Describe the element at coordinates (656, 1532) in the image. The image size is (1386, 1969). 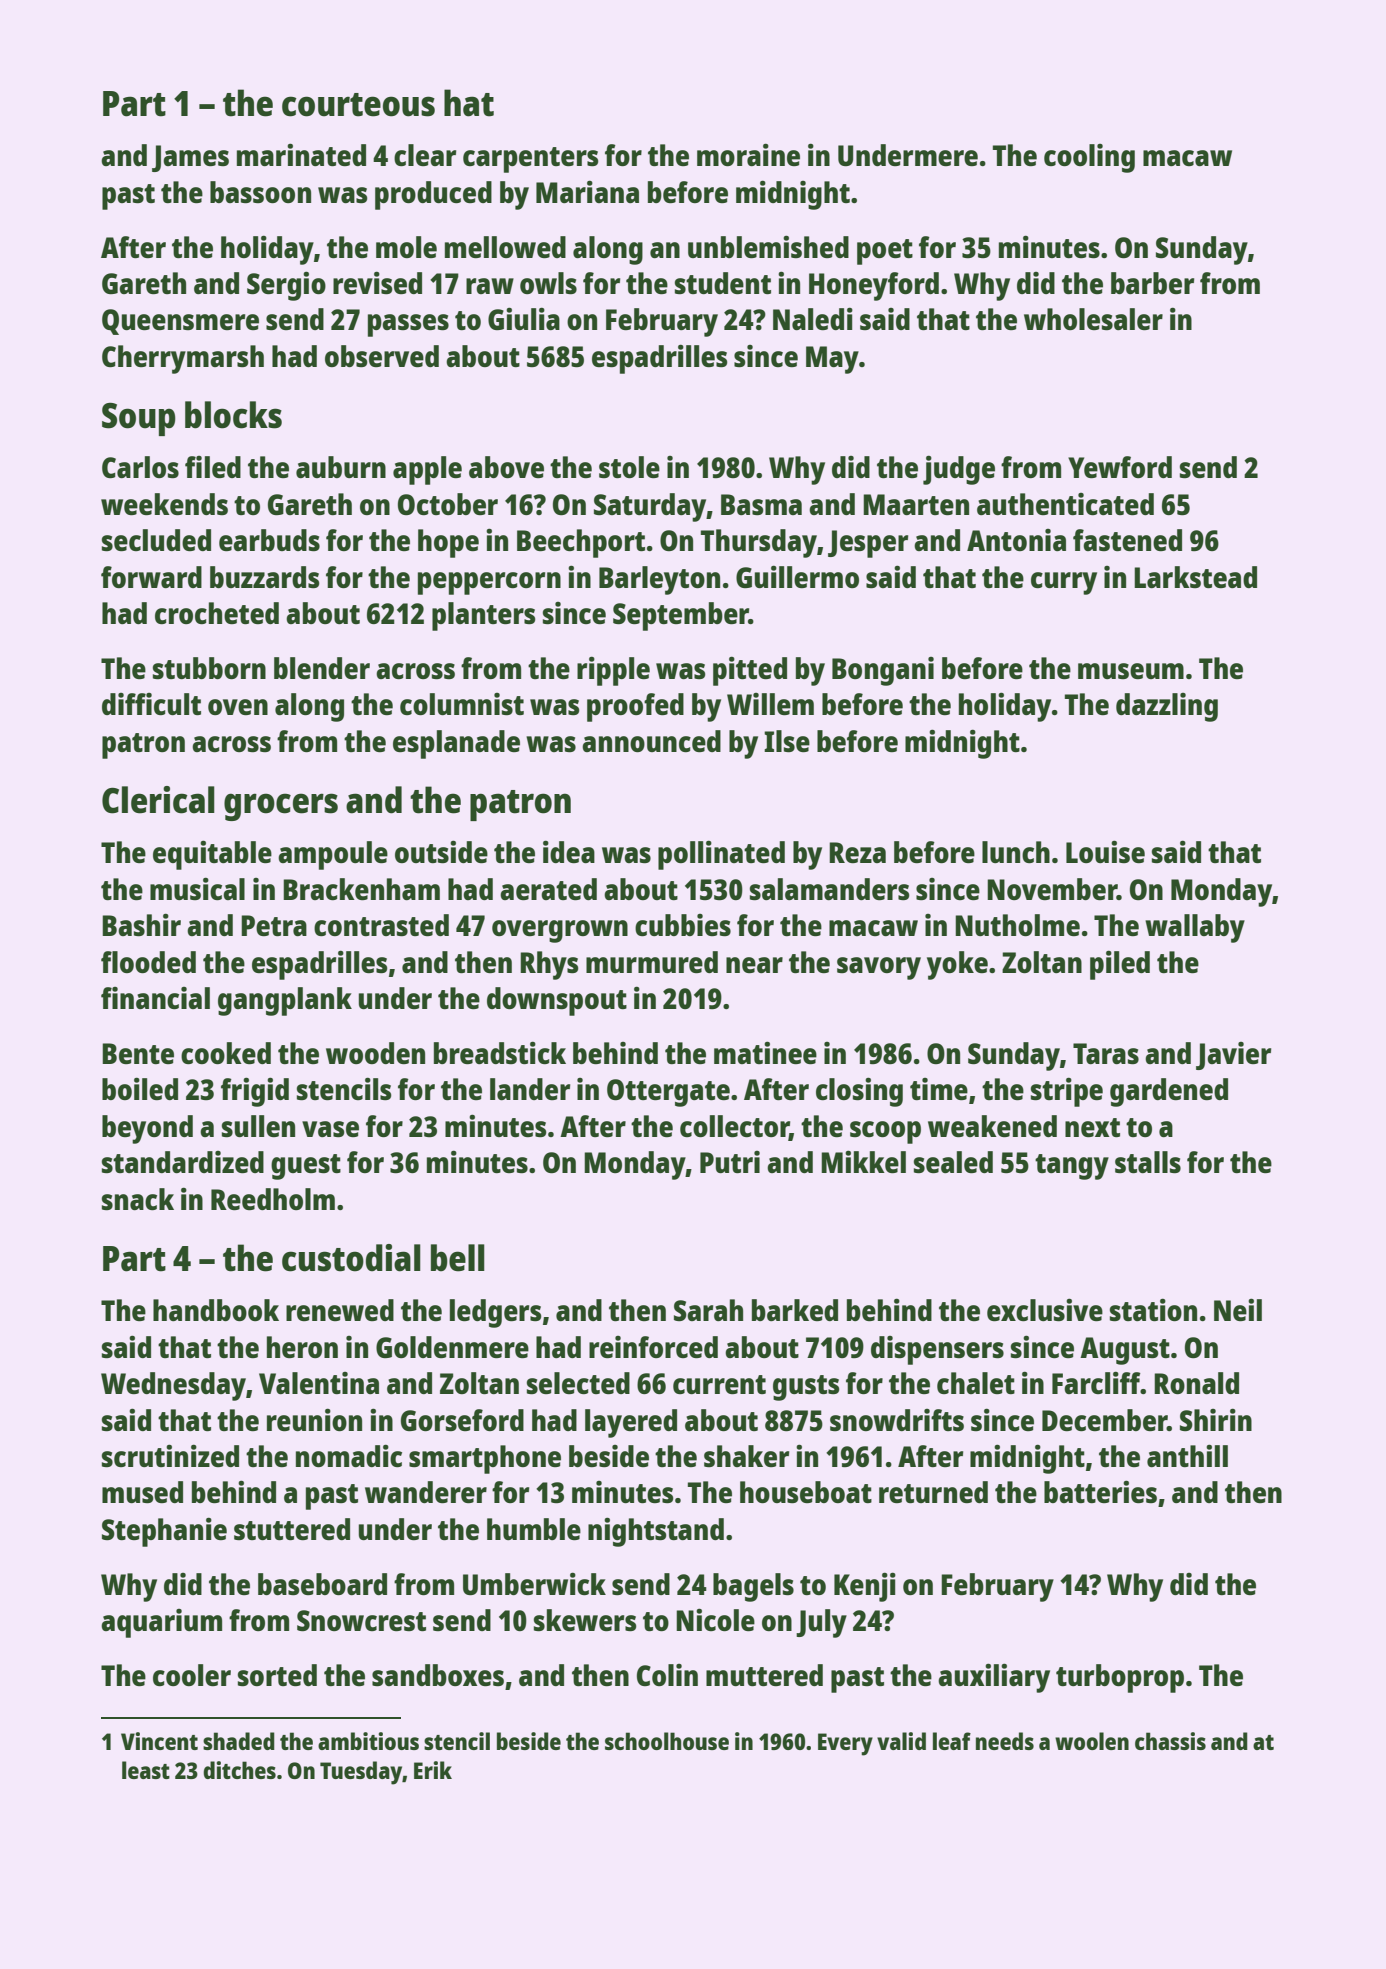
I see `nightstand` at that location.
